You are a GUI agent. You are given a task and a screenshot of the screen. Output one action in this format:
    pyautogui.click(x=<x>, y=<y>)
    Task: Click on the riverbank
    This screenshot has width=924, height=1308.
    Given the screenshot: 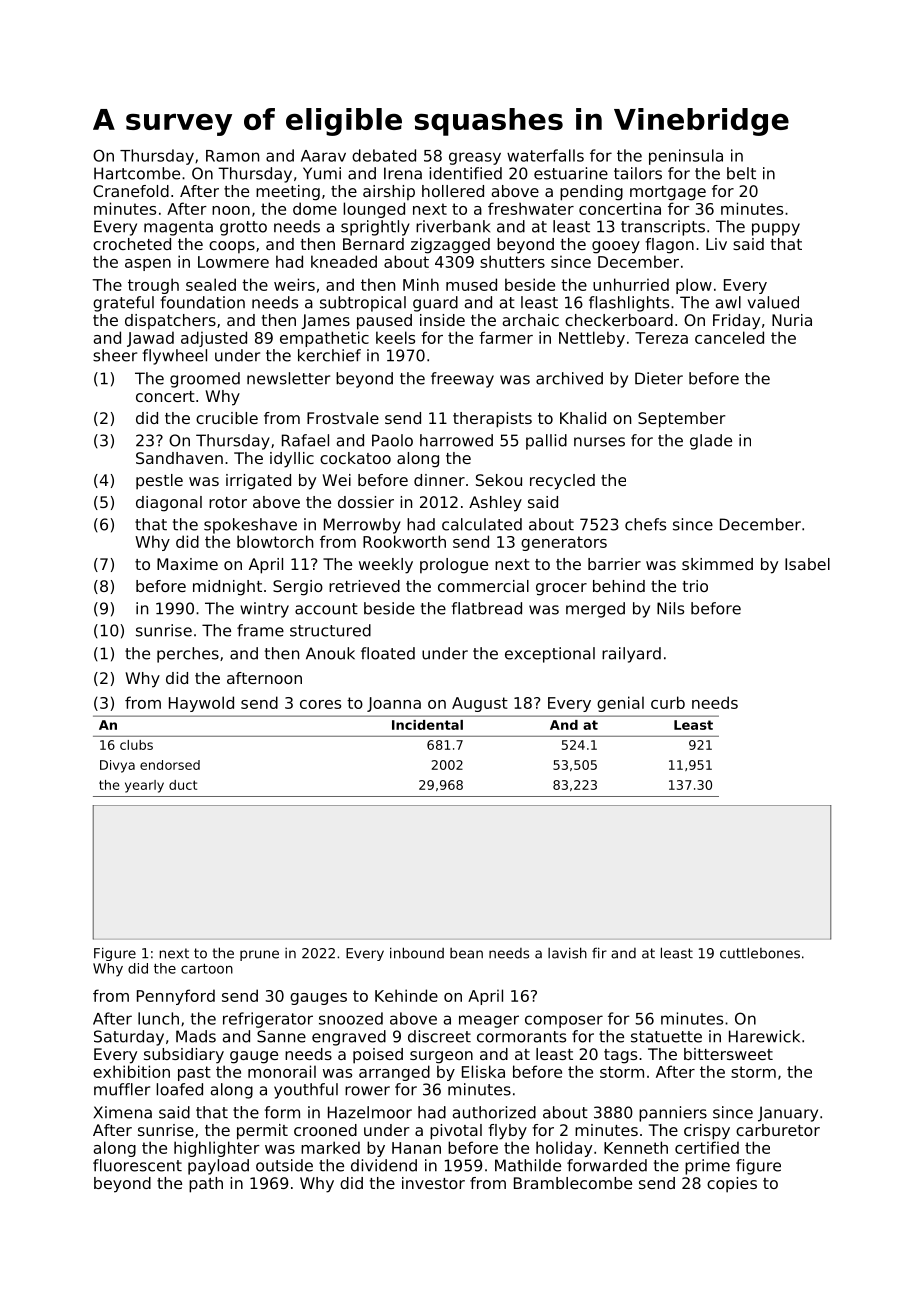 What is the action you would take?
    pyautogui.click(x=453, y=226)
